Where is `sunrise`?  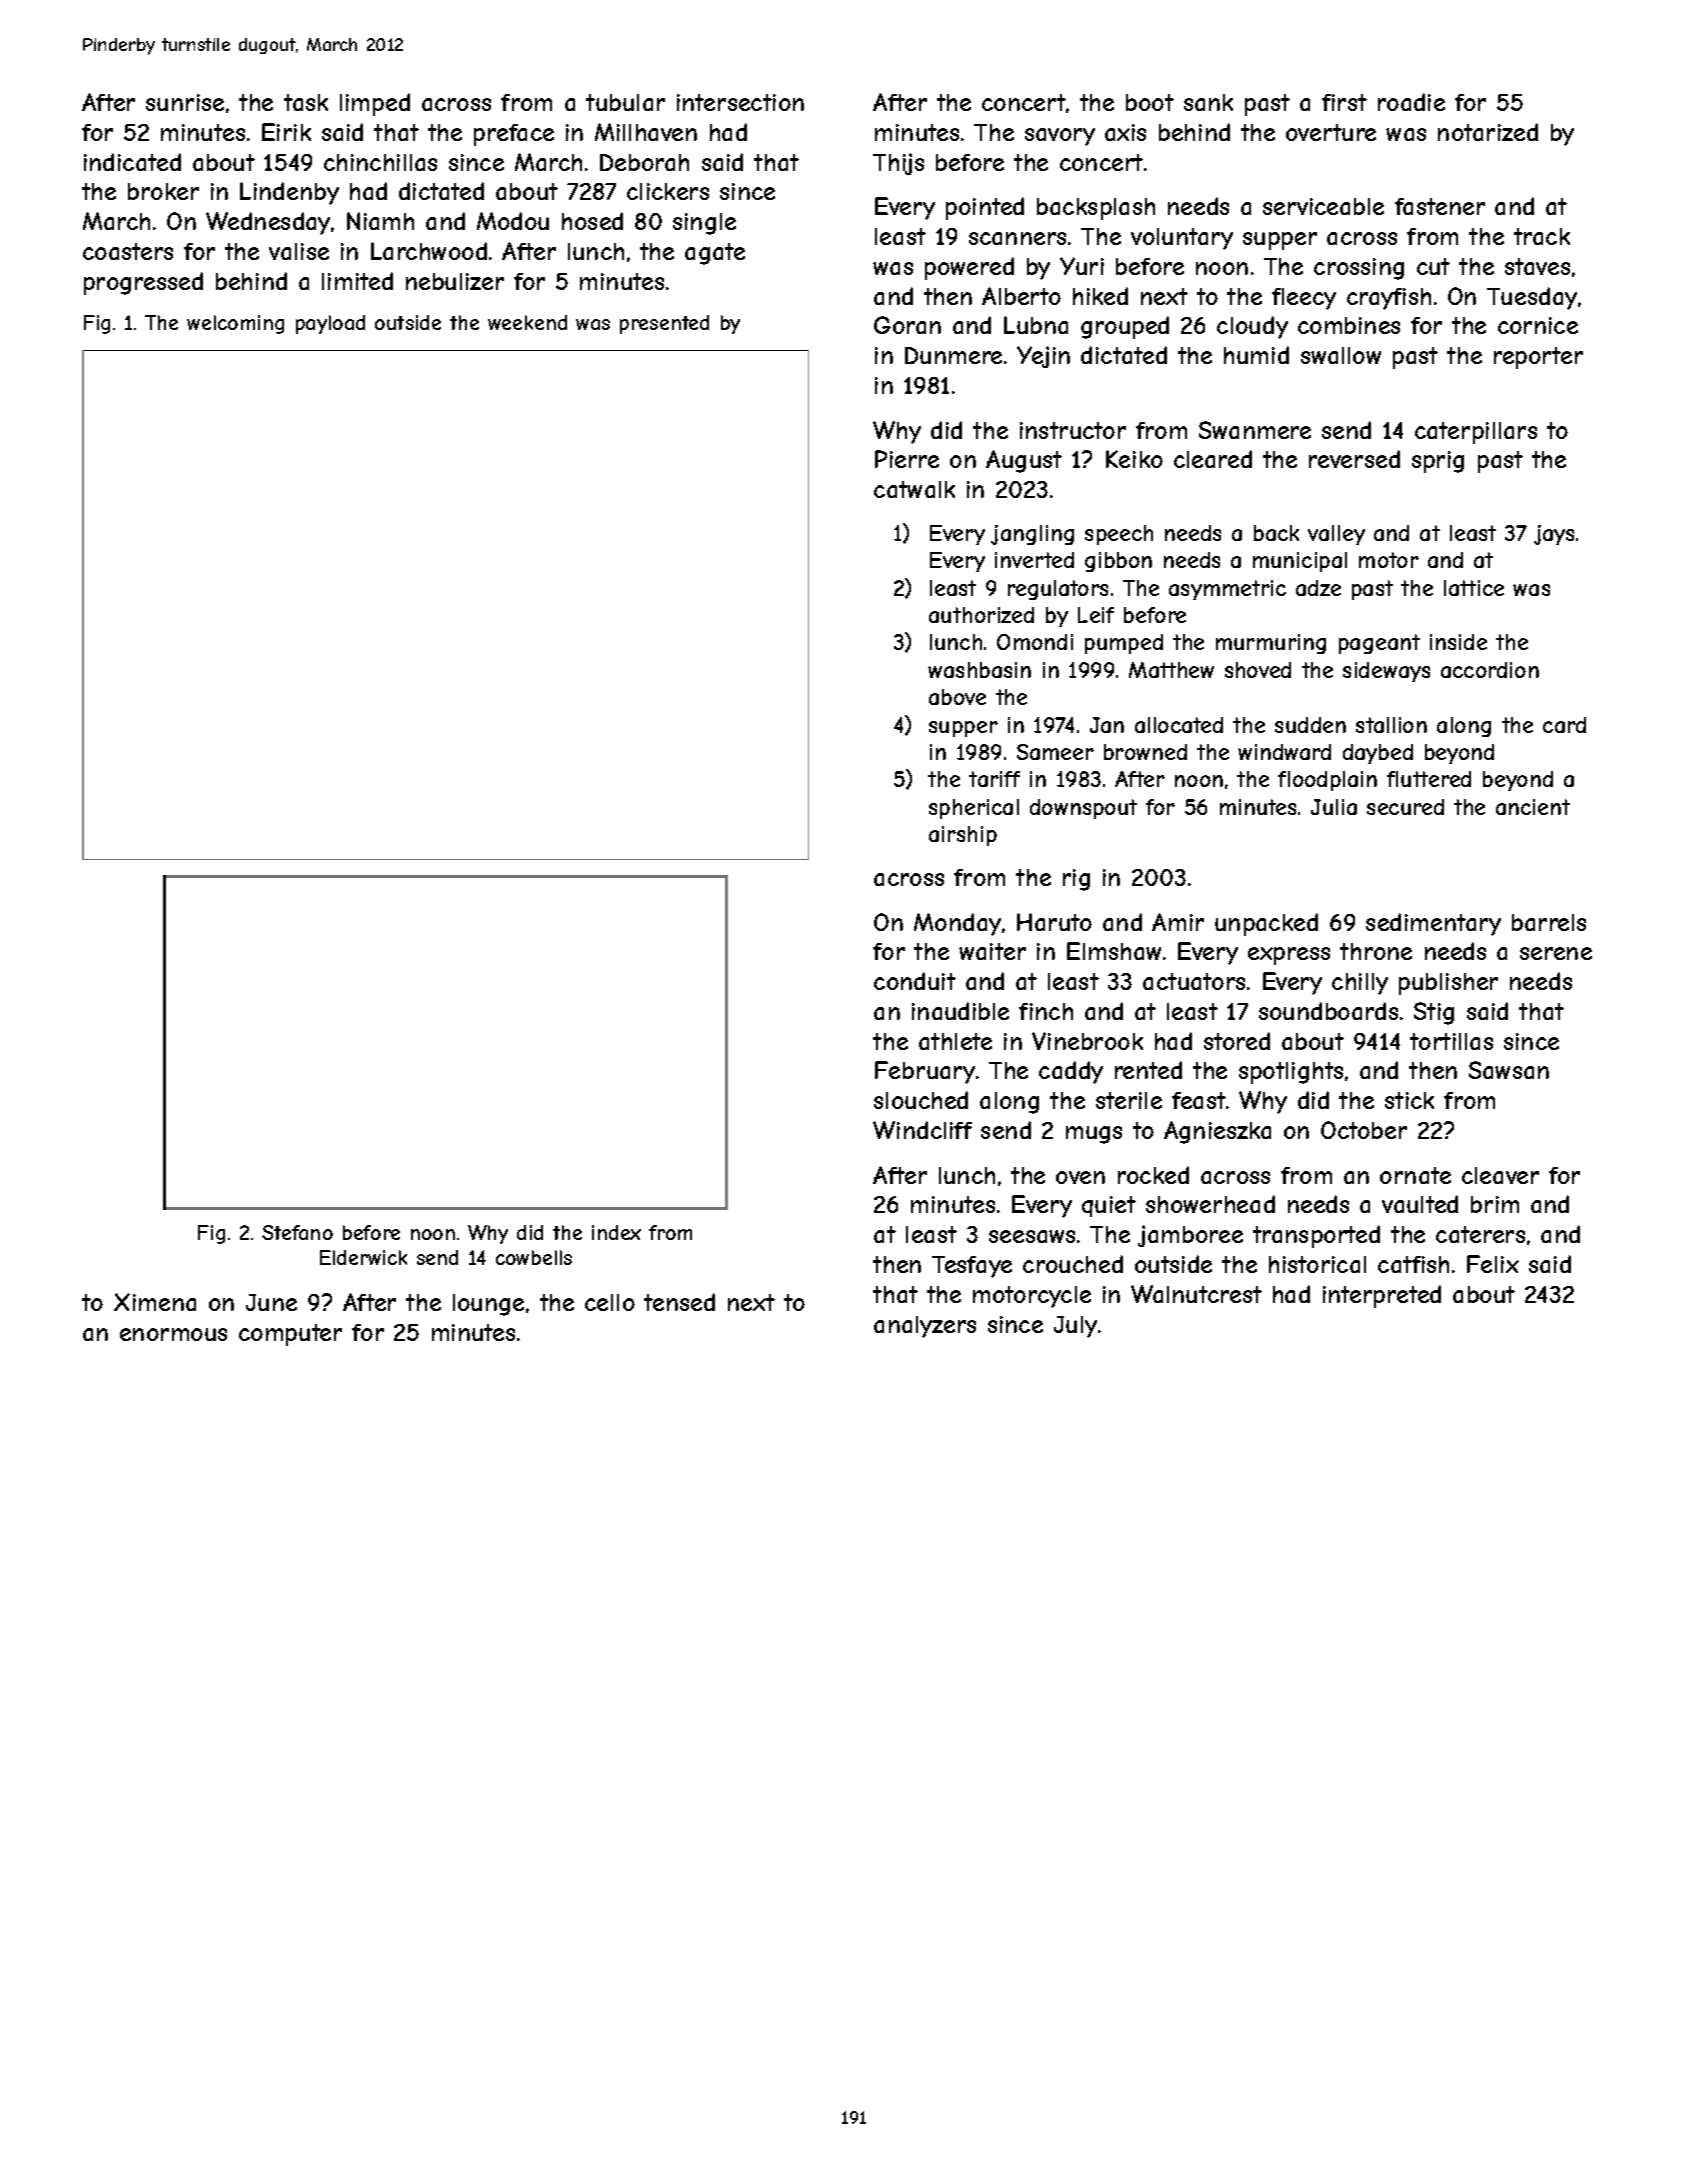
sunrise is located at coordinates (185, 102).
